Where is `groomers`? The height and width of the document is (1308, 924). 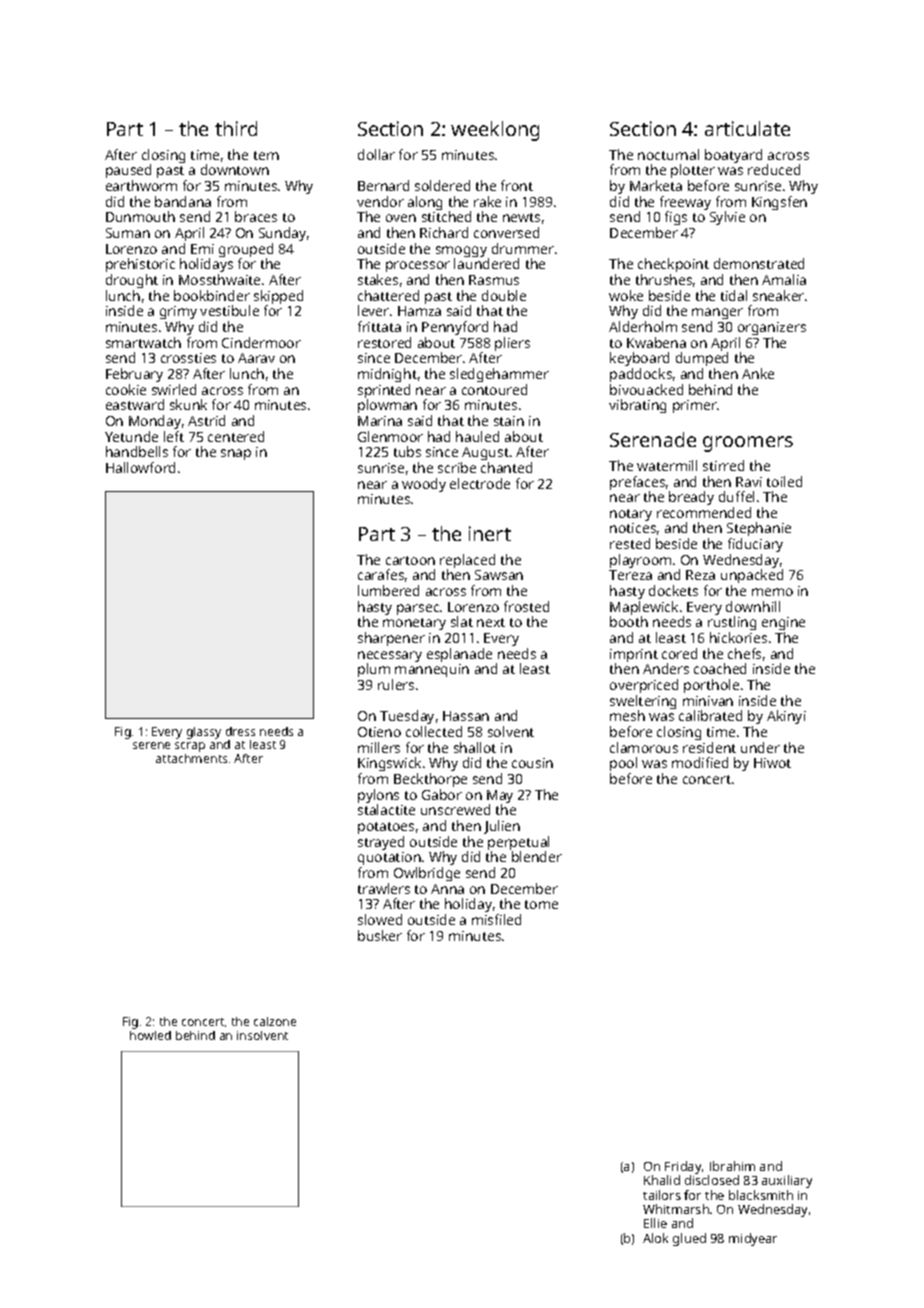
groomers is located at coordinates (748, 444).
